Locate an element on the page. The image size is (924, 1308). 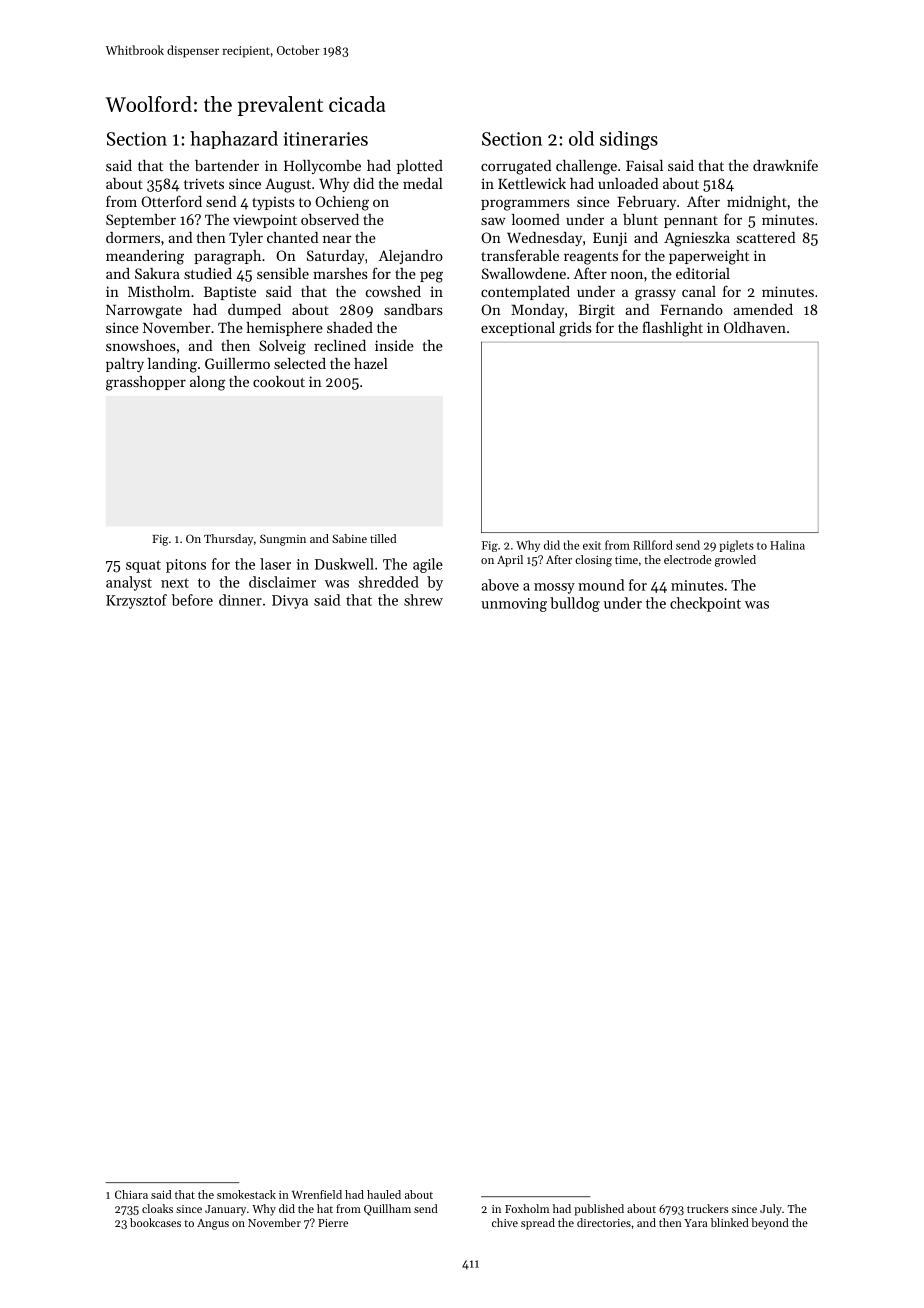
Divya is located at coordinates (290, 602).
